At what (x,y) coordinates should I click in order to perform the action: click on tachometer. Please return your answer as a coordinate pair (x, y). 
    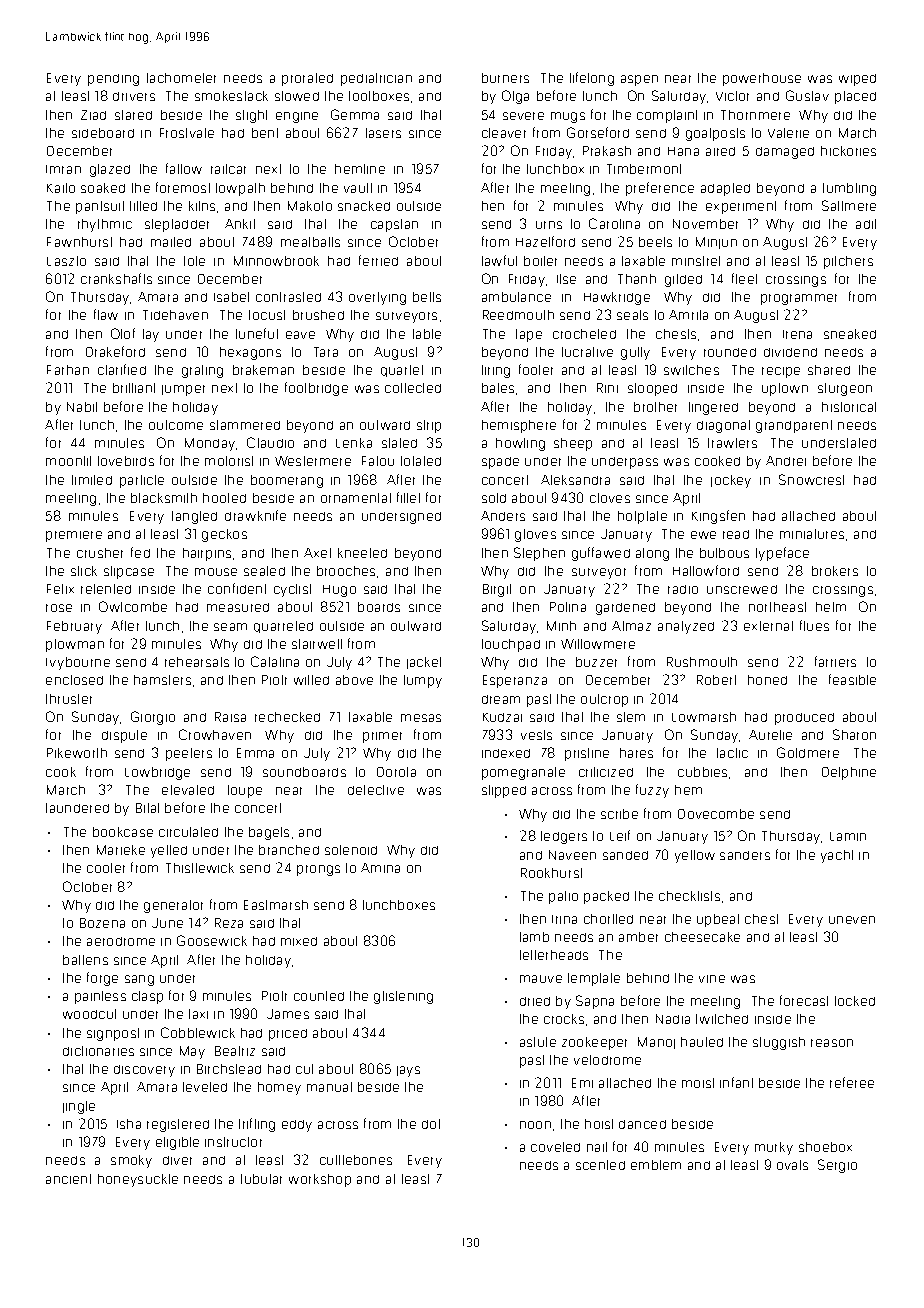
    Looking at the image, I should click on (181, 78).
